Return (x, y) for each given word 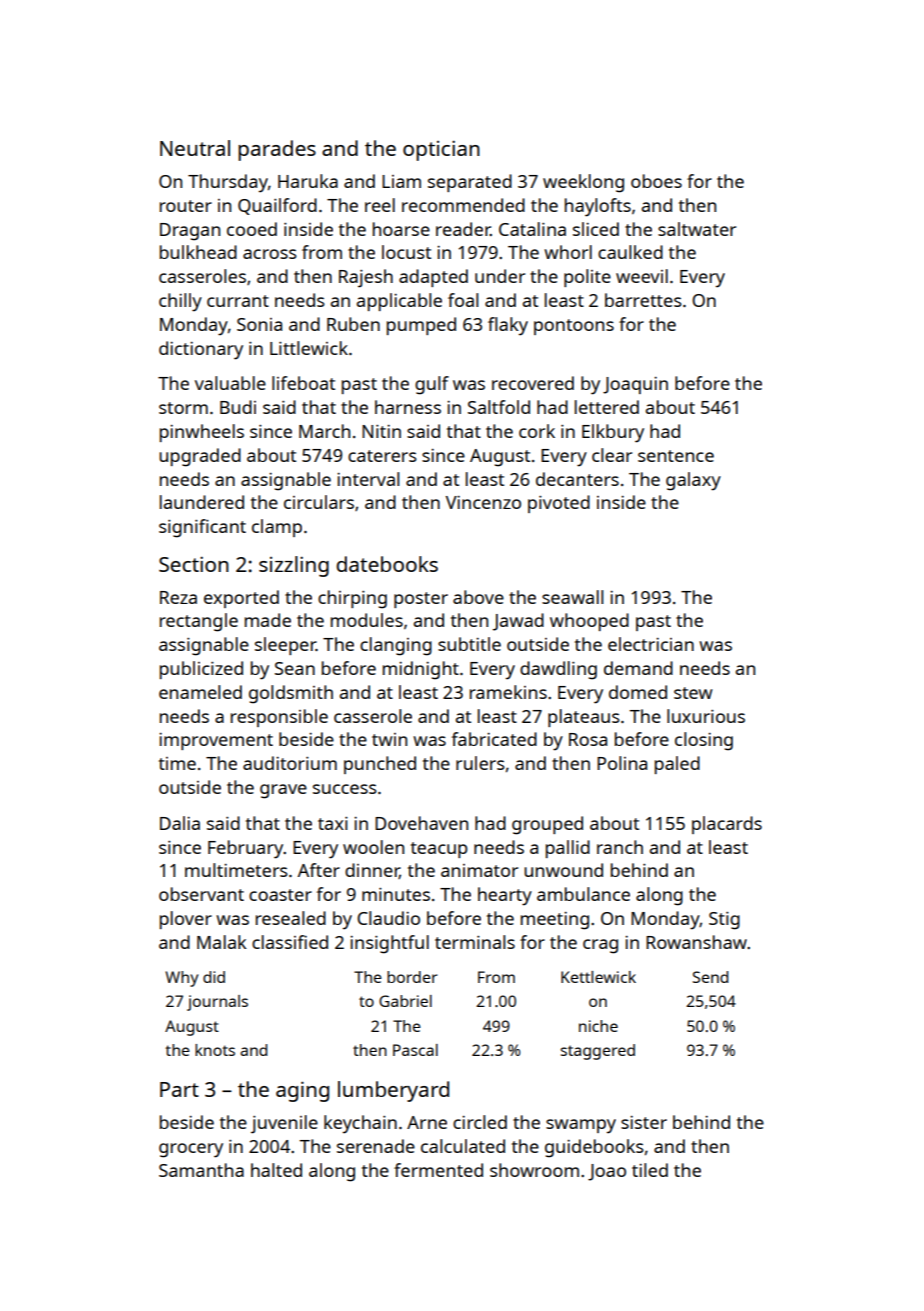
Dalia (180, 823)
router (186, 206)
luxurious (706, 716)
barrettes (643, 300)
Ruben (353, 324)
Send (710, 977)
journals (217, 1003)
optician (441, 150)
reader (463, 229)
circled (480, 1122)
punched (380, 765)
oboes (656, 181)
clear (612, 455)
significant (202, 528)
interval (368, 479)
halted (276, 1170)
